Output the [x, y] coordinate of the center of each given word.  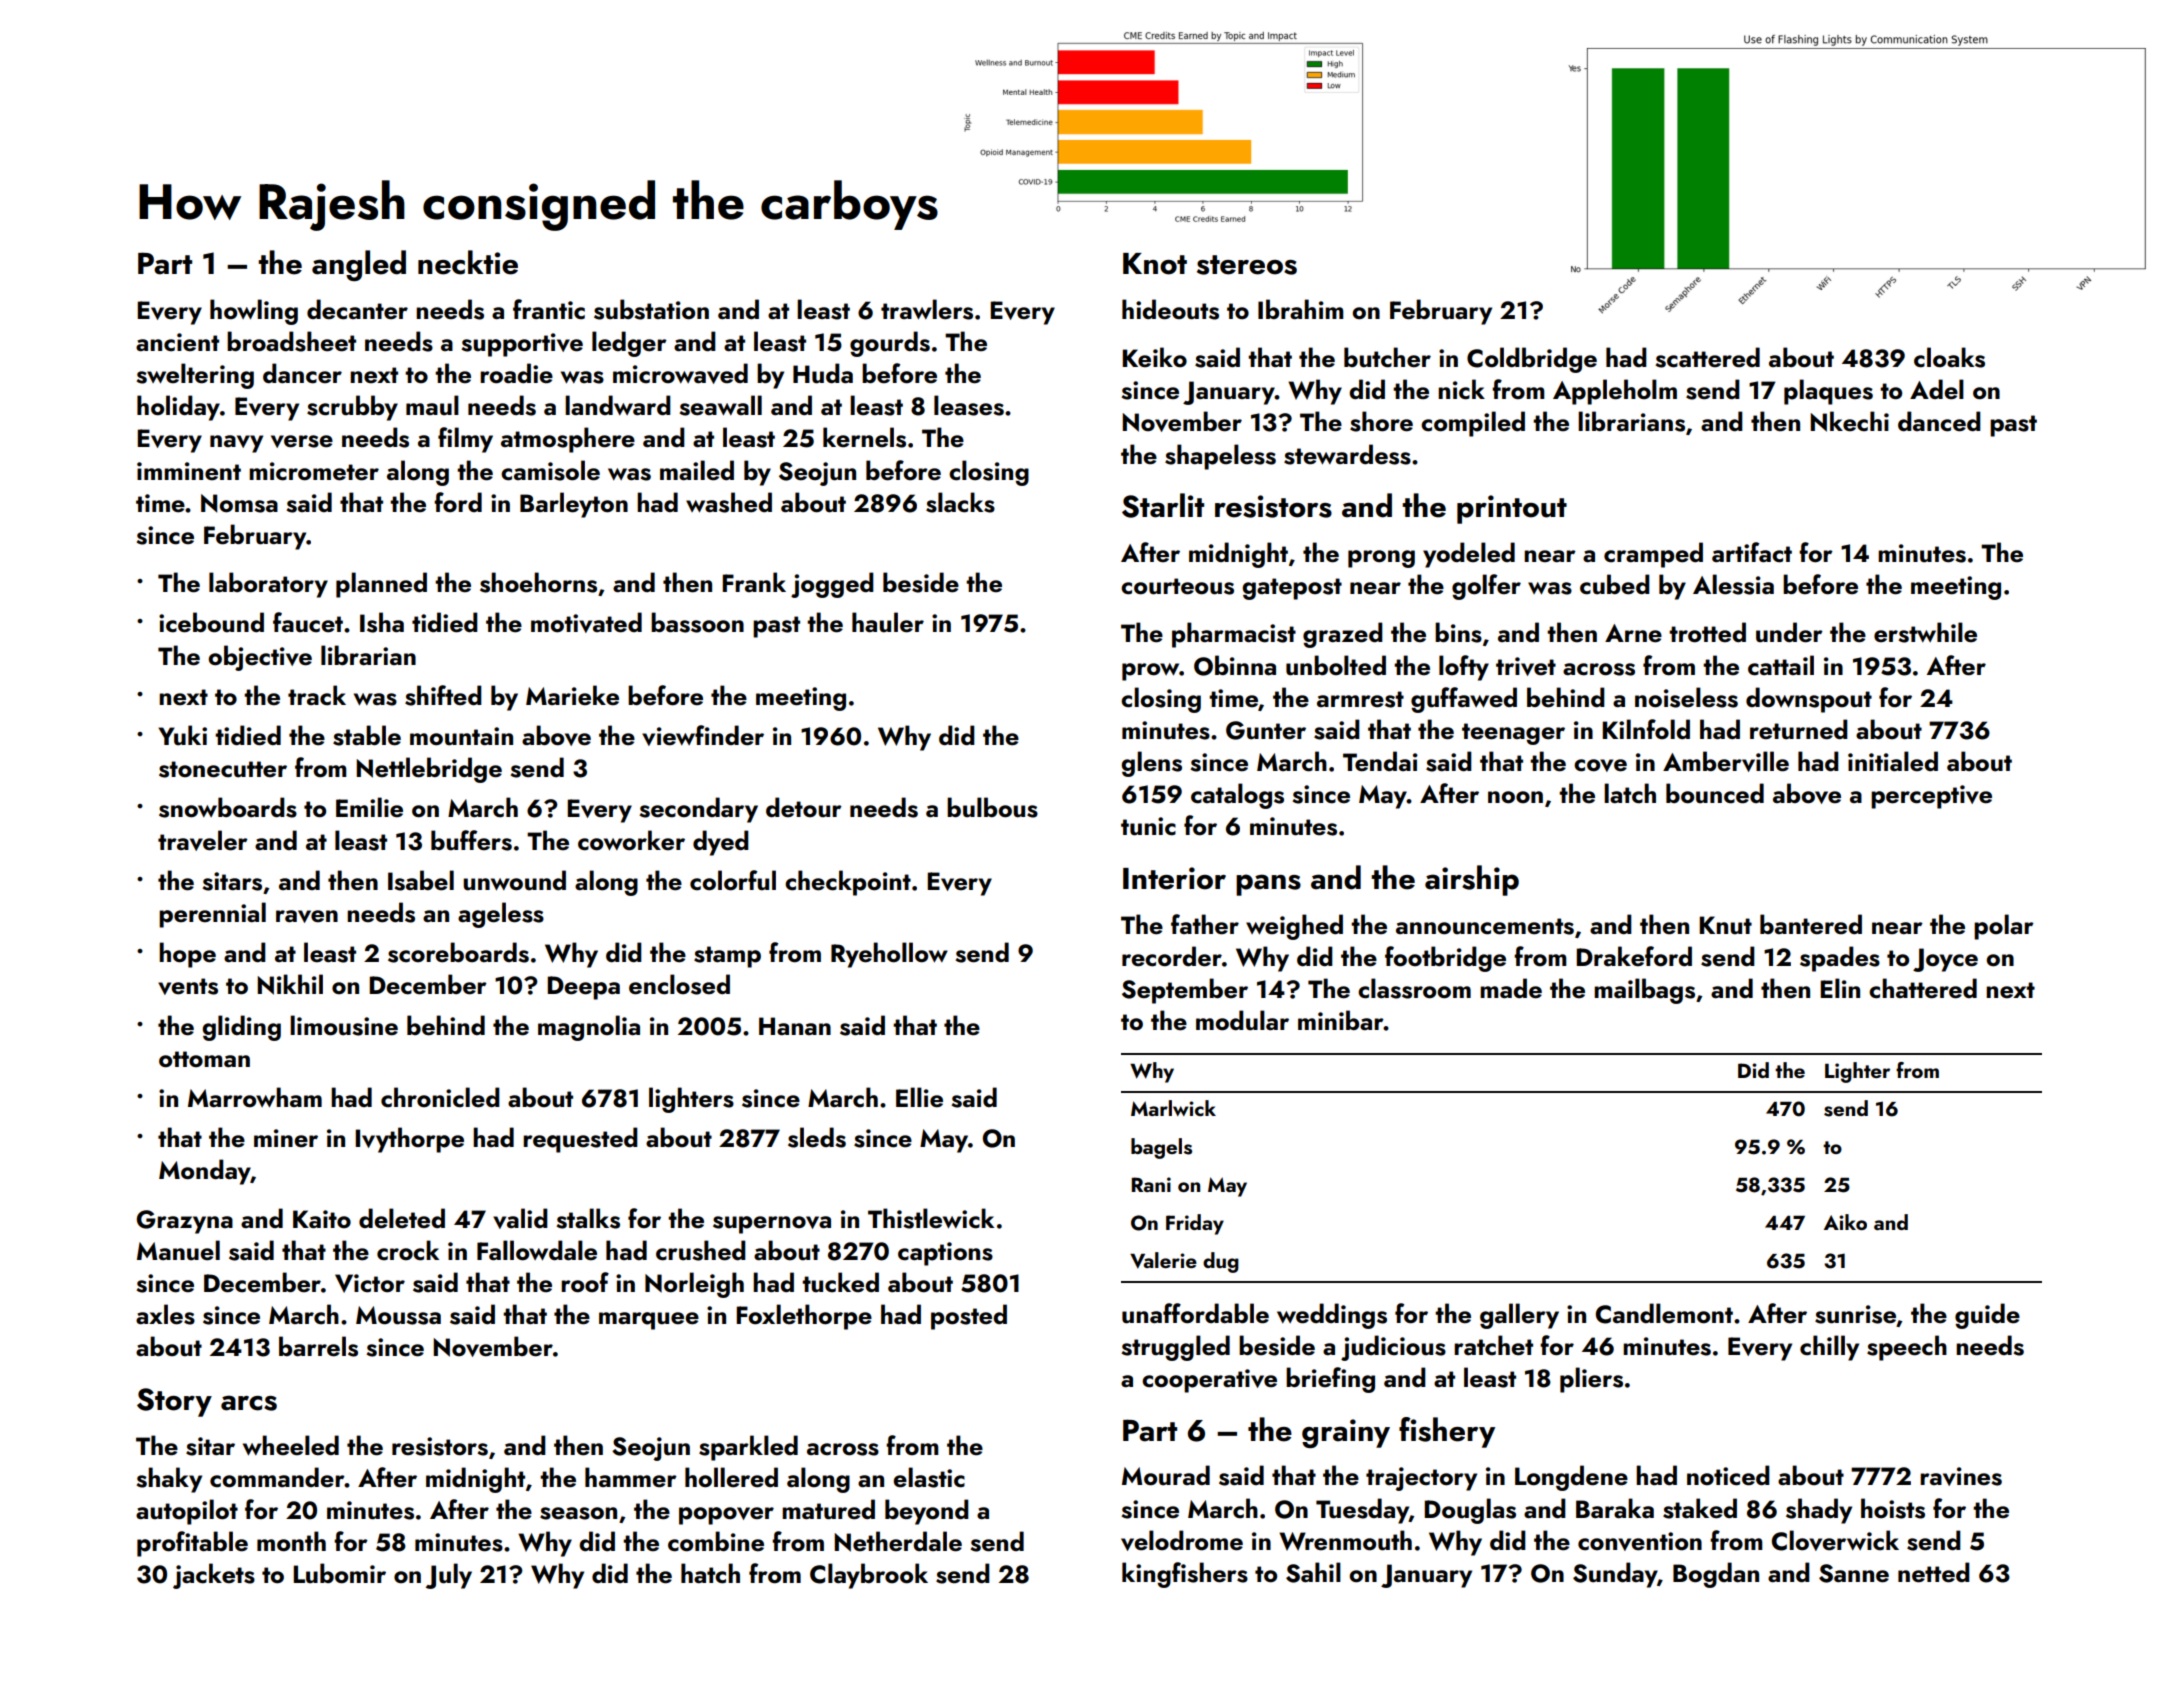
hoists [1893, 1508]
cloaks [1949, 357]
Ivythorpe [409, 1140]
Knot [1155, 264]
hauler [888, 622]
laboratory [268, 585]
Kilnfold [1646, 729]
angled [359, 265]
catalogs [1237, 796]
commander [277, 1477]
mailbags [1644, 991]
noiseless [1686, 697]
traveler [203, 840]
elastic [929, 1477]
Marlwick [1173, 1108]
